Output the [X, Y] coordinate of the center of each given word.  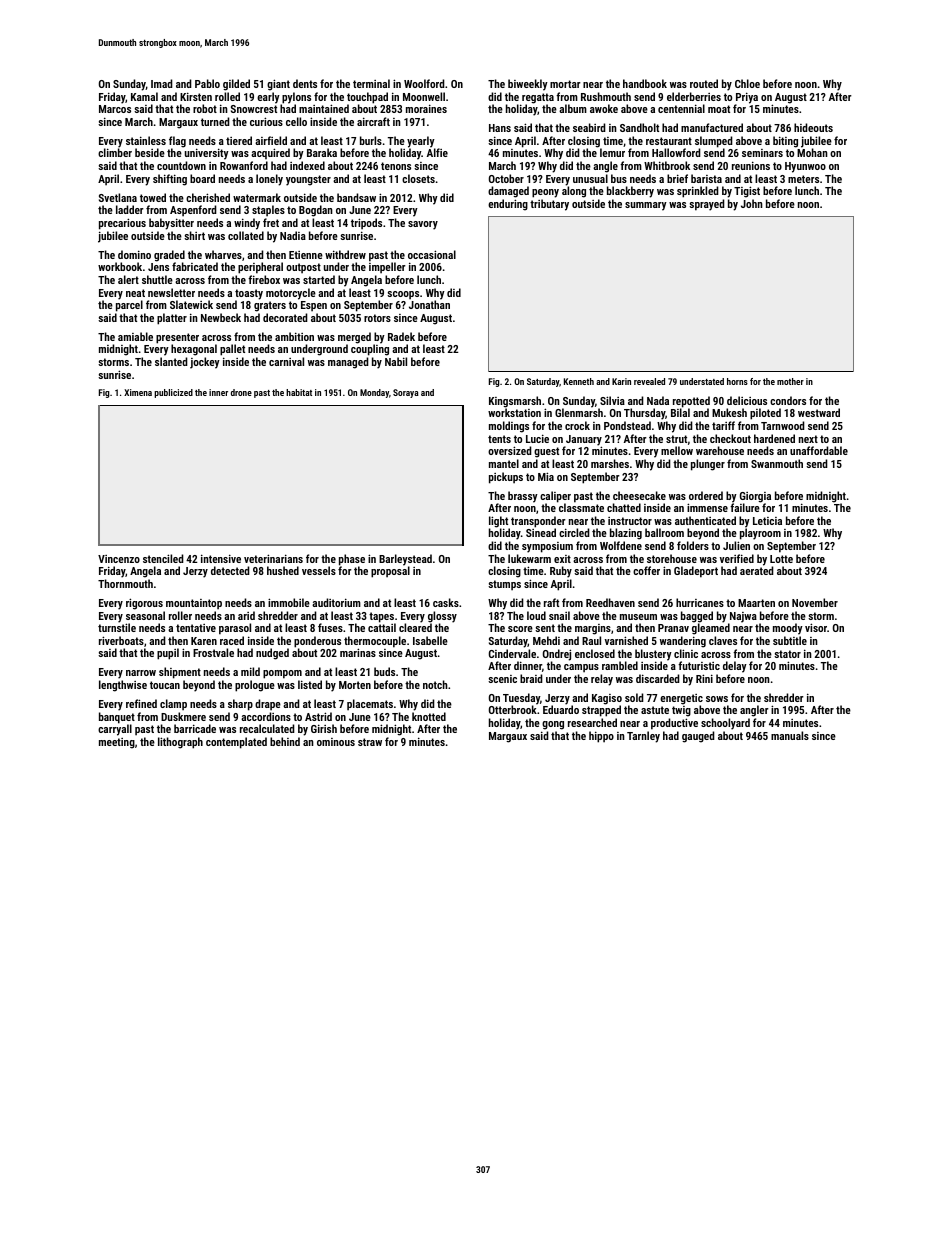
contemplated [236, 743]
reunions [751, 165]
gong [553, 725]
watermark [257, 197]
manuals [790, 735]
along [574, 192]
